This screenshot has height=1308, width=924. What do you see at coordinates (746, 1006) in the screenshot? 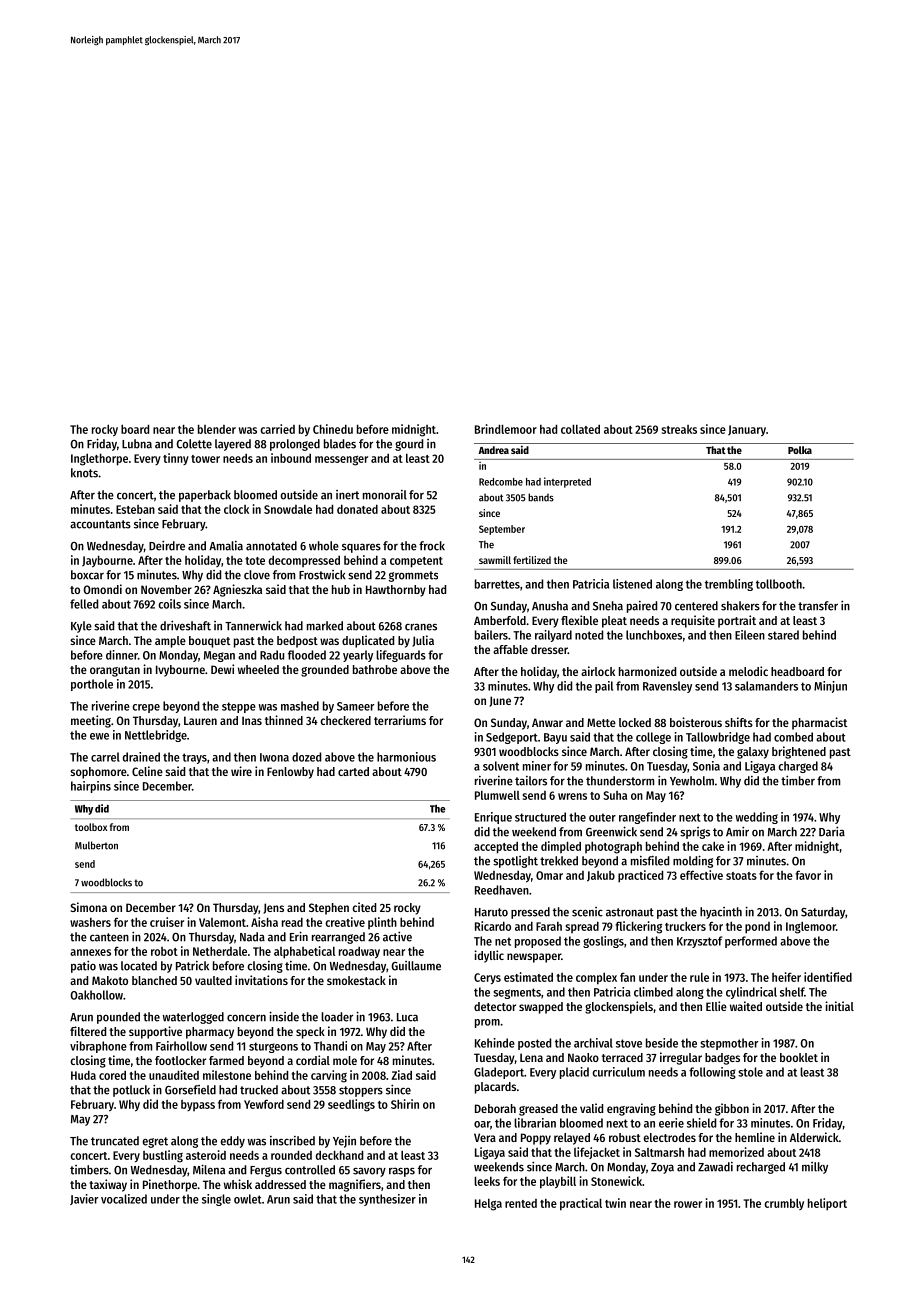
I see `waited` at bounding box center [746, 1006].
